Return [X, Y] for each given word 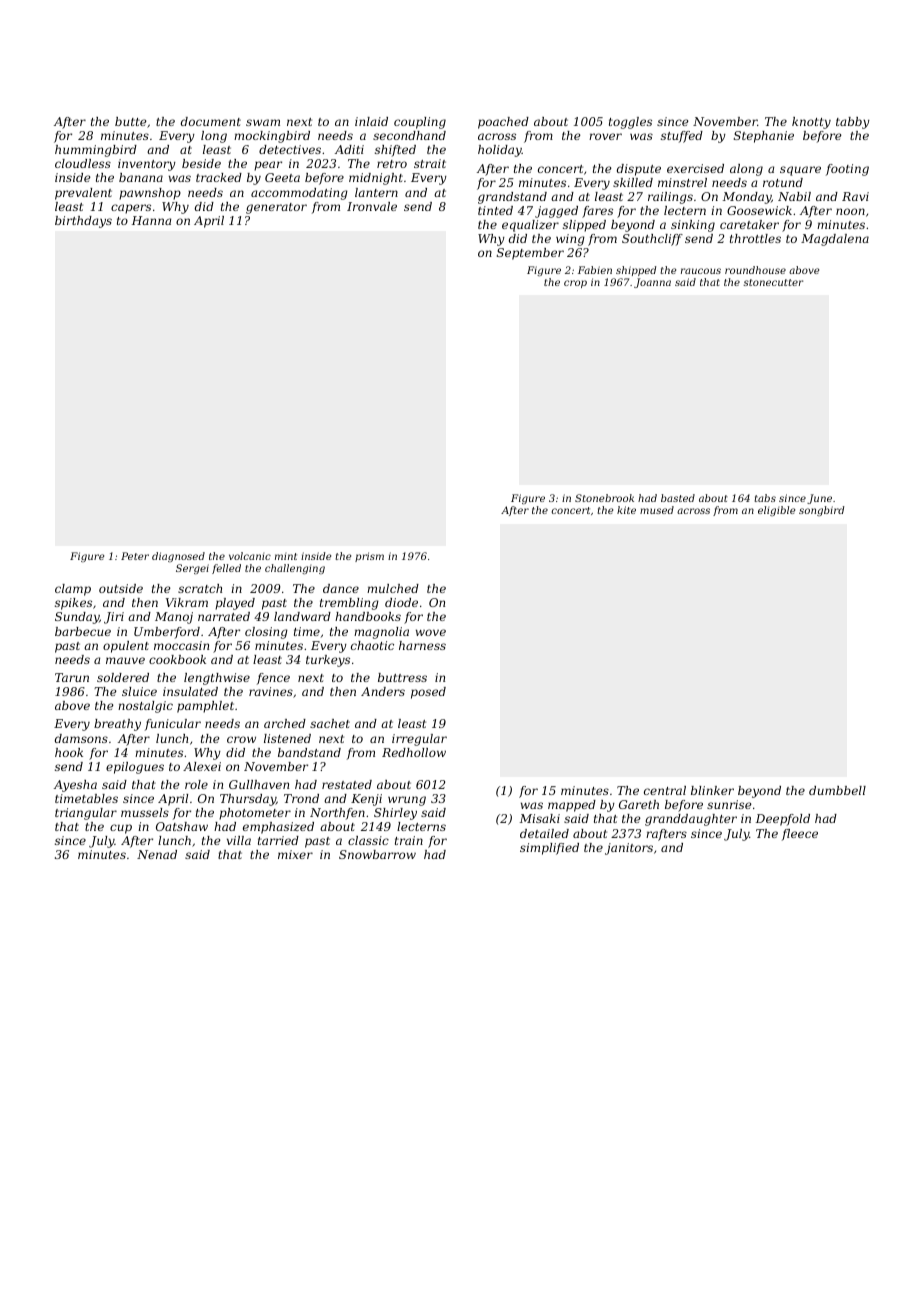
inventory [147, 165]
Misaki [540, 818]
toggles [630, 123]
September [530, 254]
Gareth [639, 804]
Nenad [157, 854]
